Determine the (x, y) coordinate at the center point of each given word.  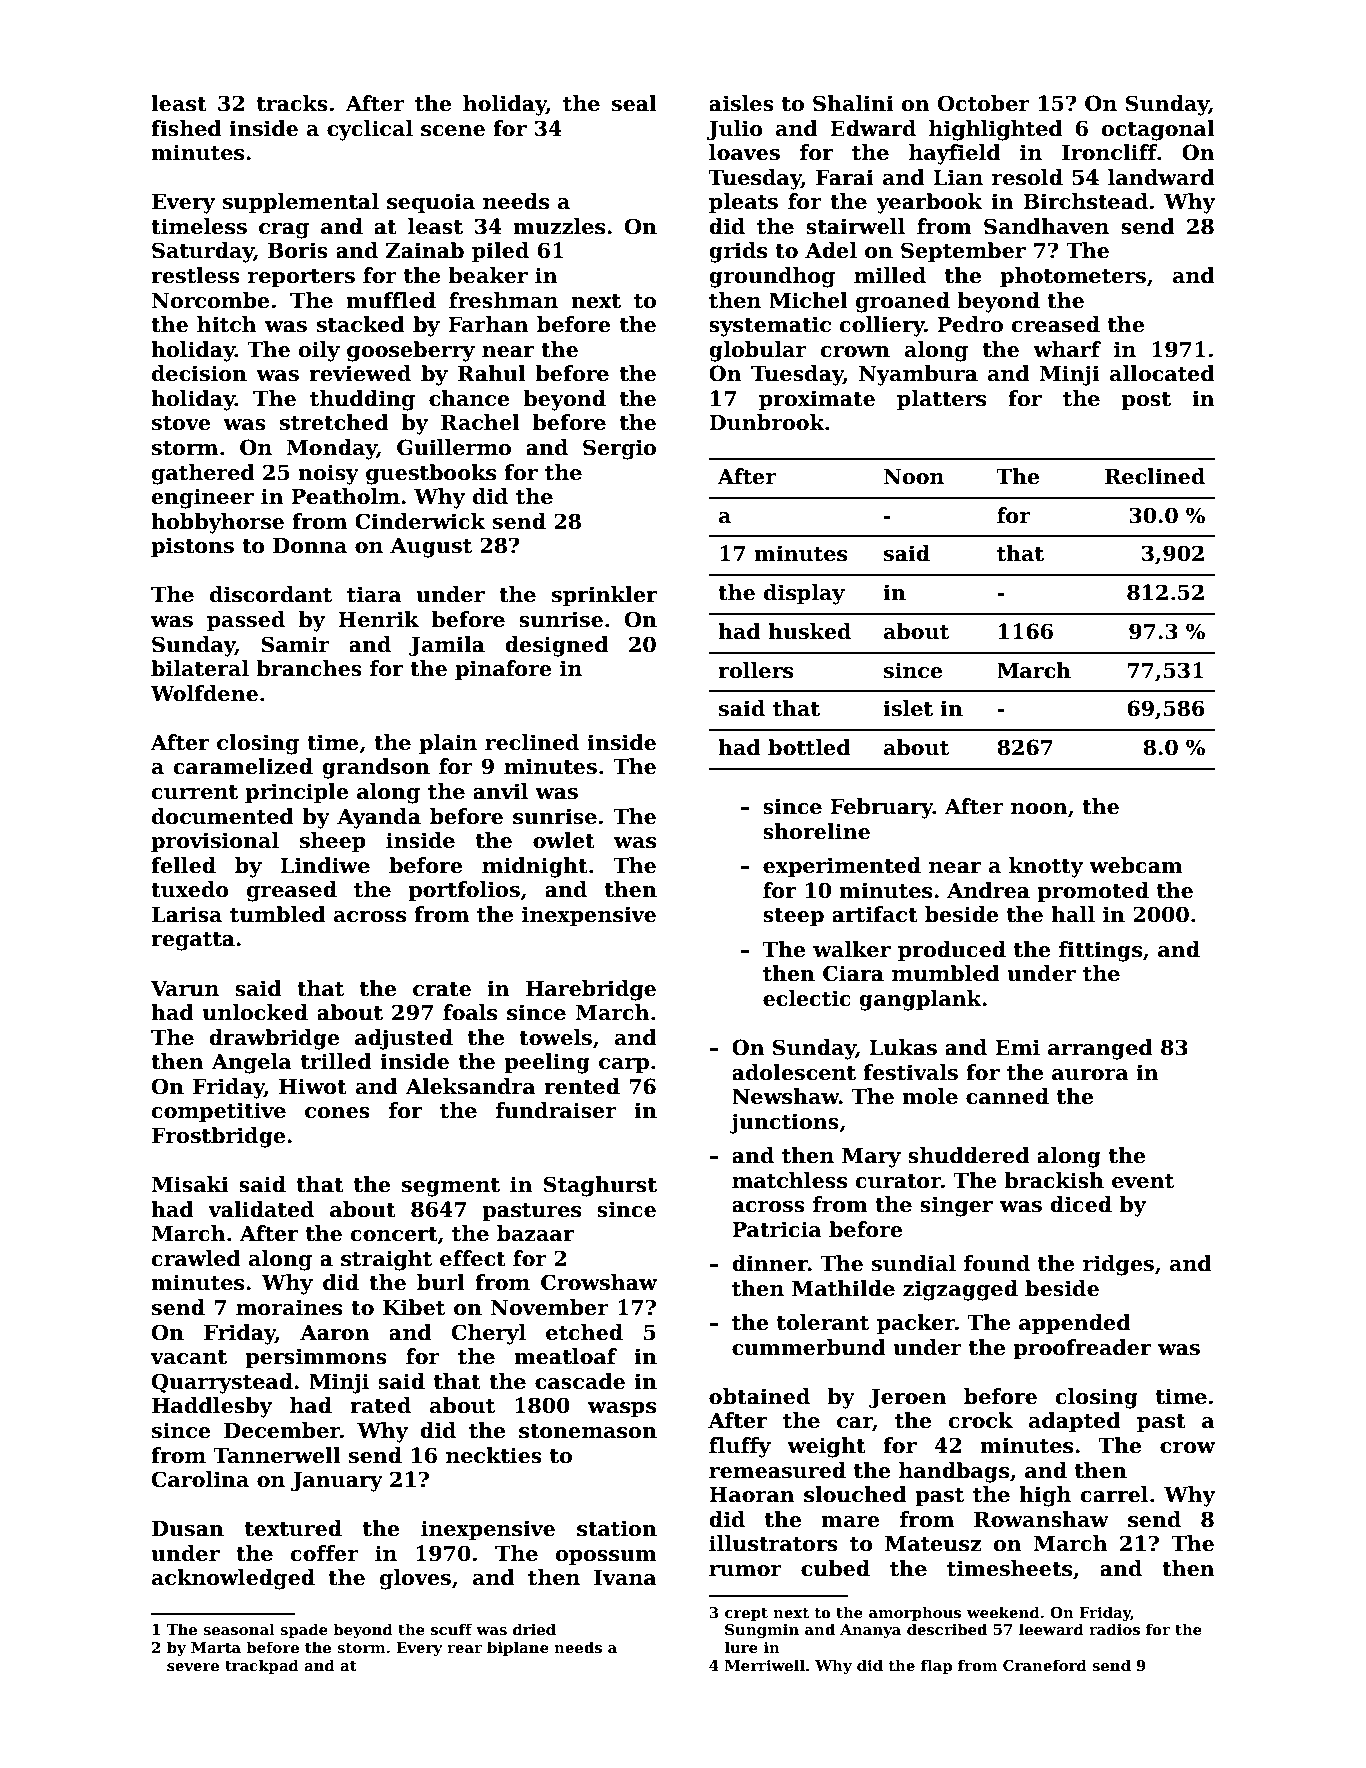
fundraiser (556, 1110)
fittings (1100, 951)
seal (634, 103)
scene (453, 131)
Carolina (200, 1479)
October (984, 103)
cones (337, 1113)
